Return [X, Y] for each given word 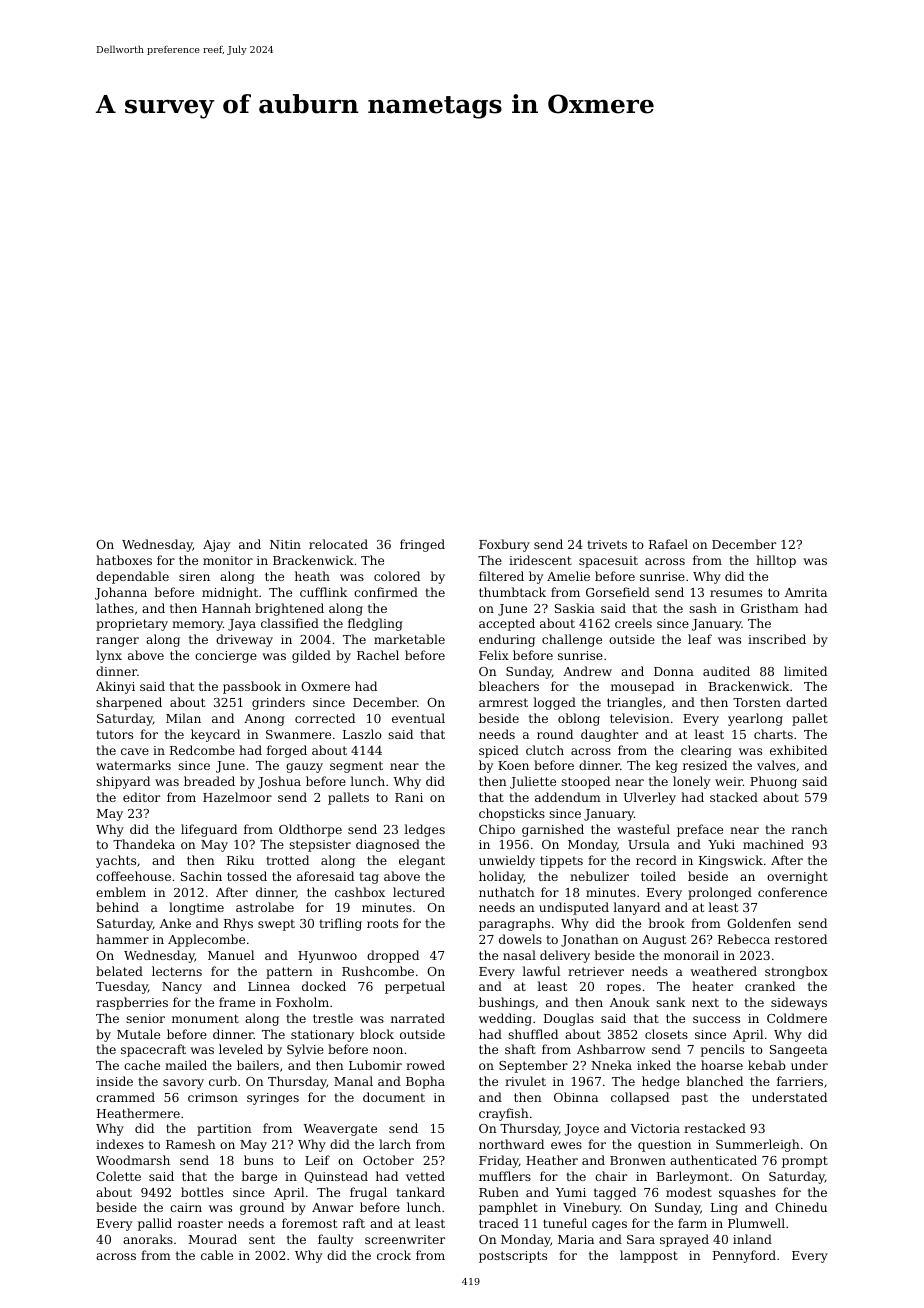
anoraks [148, 1239]
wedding [505, 1019]
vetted [425, 1176]
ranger [117, 642]
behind [117, 907]
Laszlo [362, 734]
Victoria [655, 1128]
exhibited [798, 750]
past [695, 1099]
